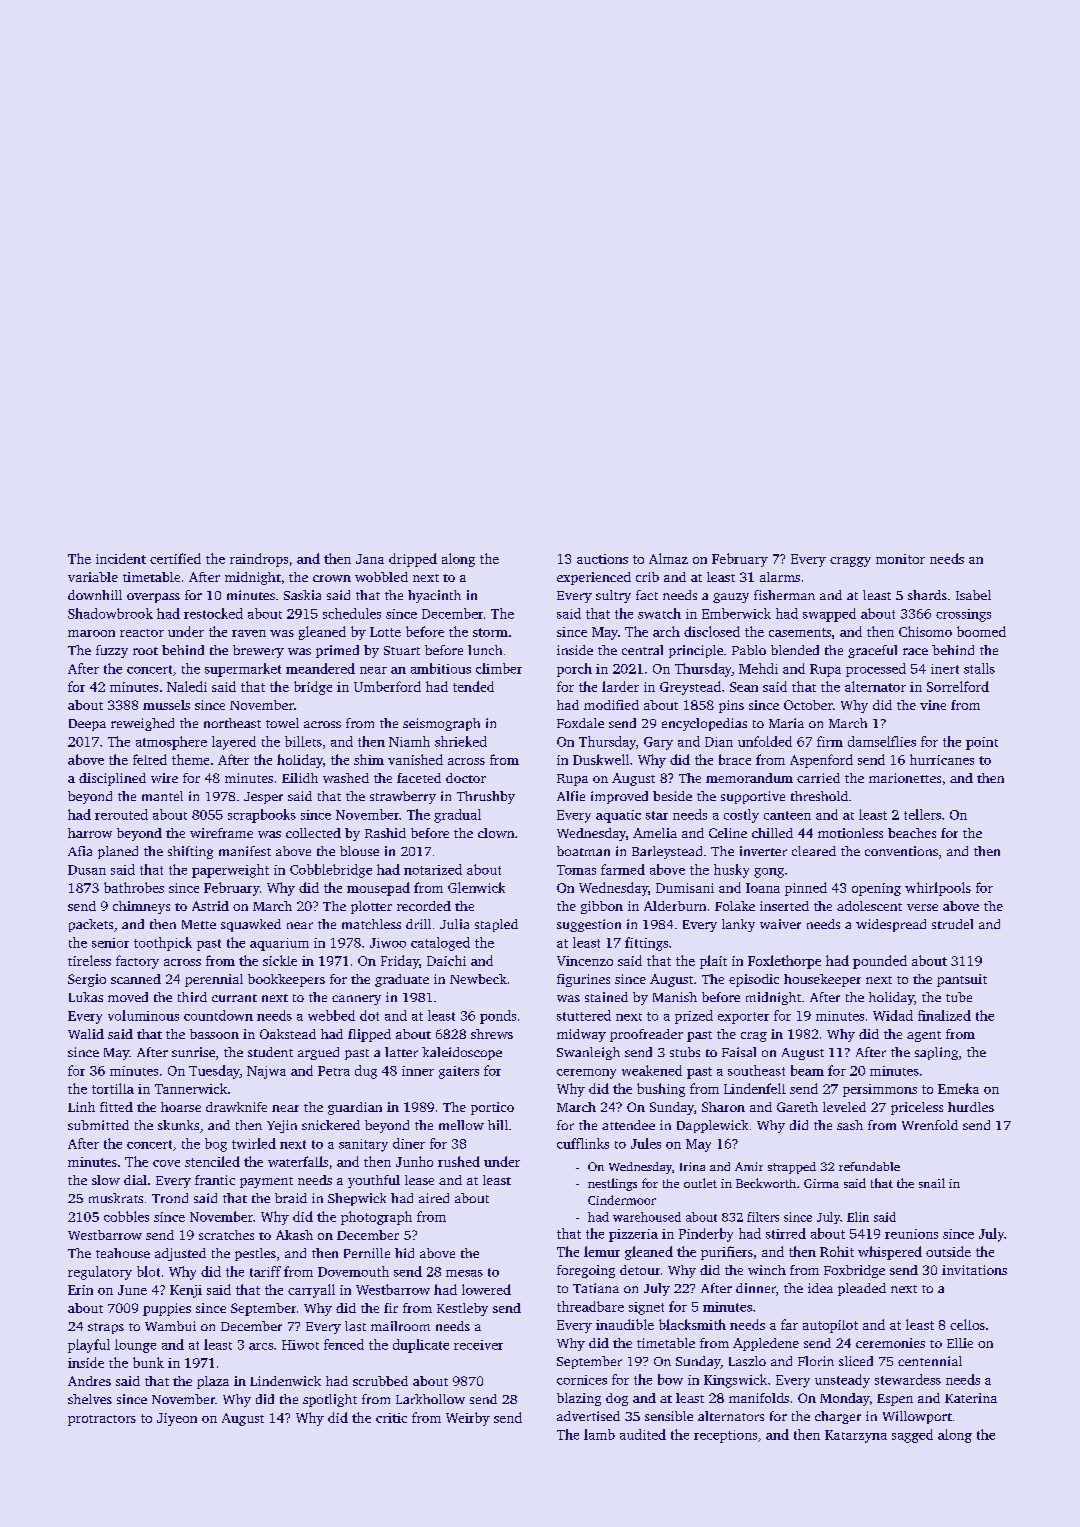  I want to click on dial, so click(135, 1180).
